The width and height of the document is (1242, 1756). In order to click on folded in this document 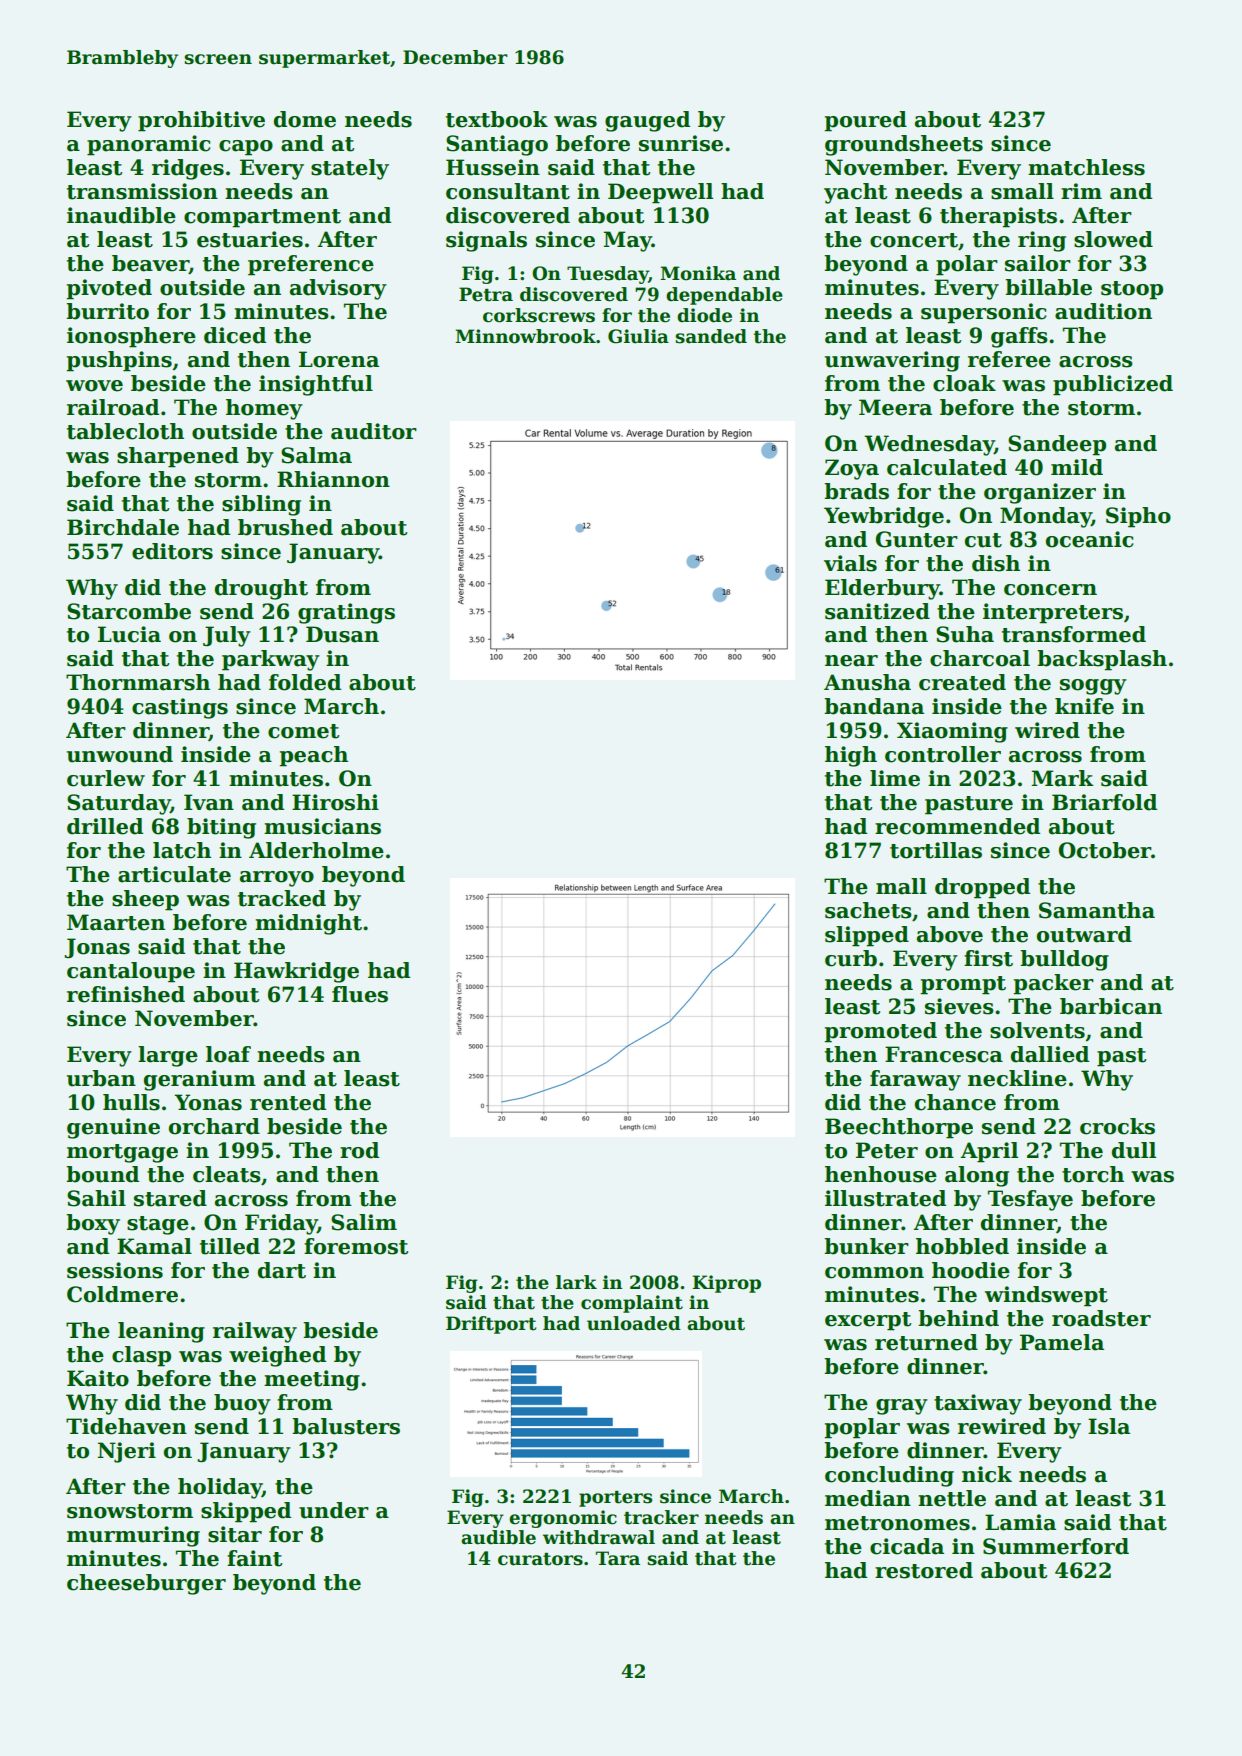, I will do `click(305, 682)`.
